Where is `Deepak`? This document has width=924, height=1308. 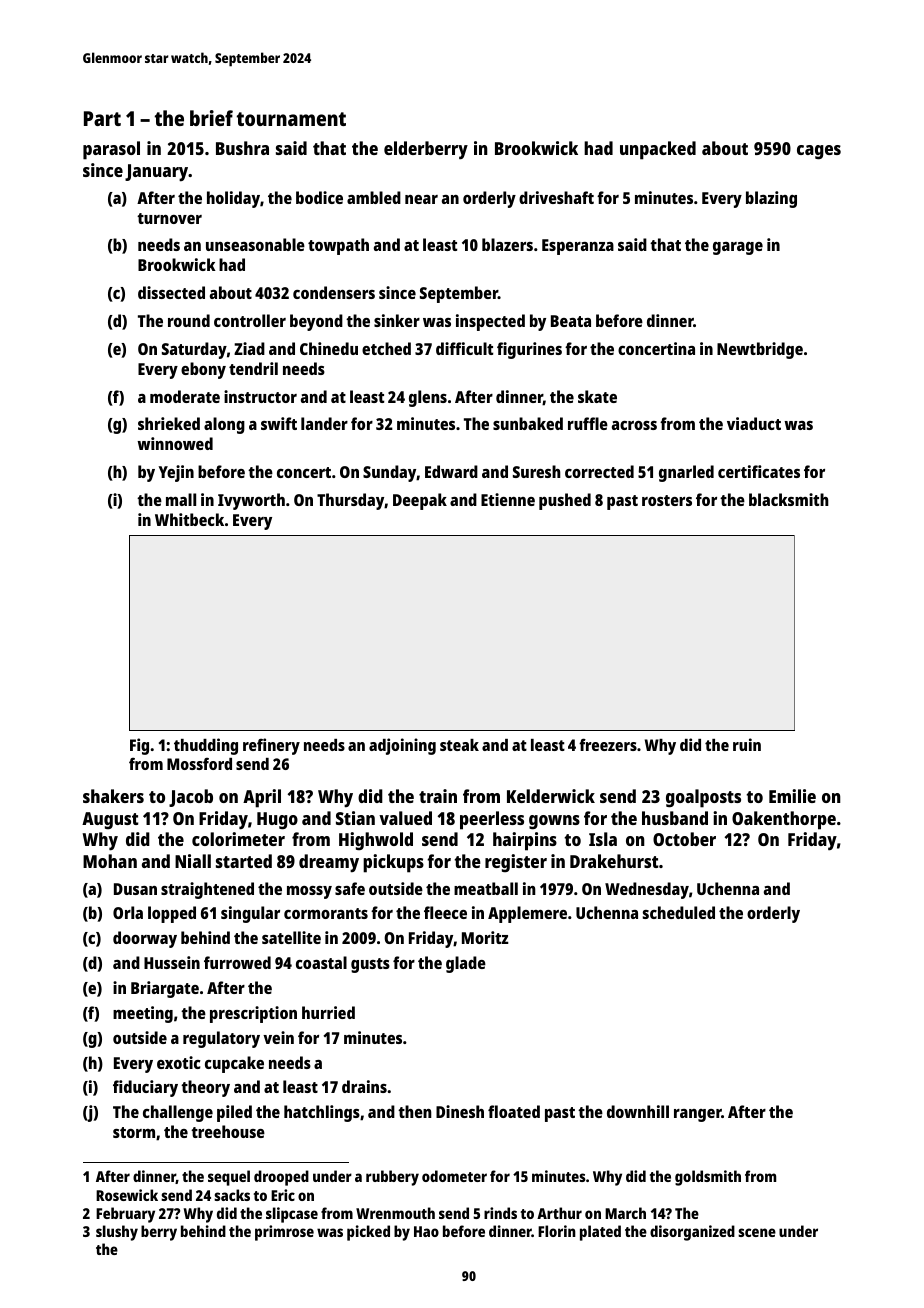 Deepak is located at coordinates (420, 501).
